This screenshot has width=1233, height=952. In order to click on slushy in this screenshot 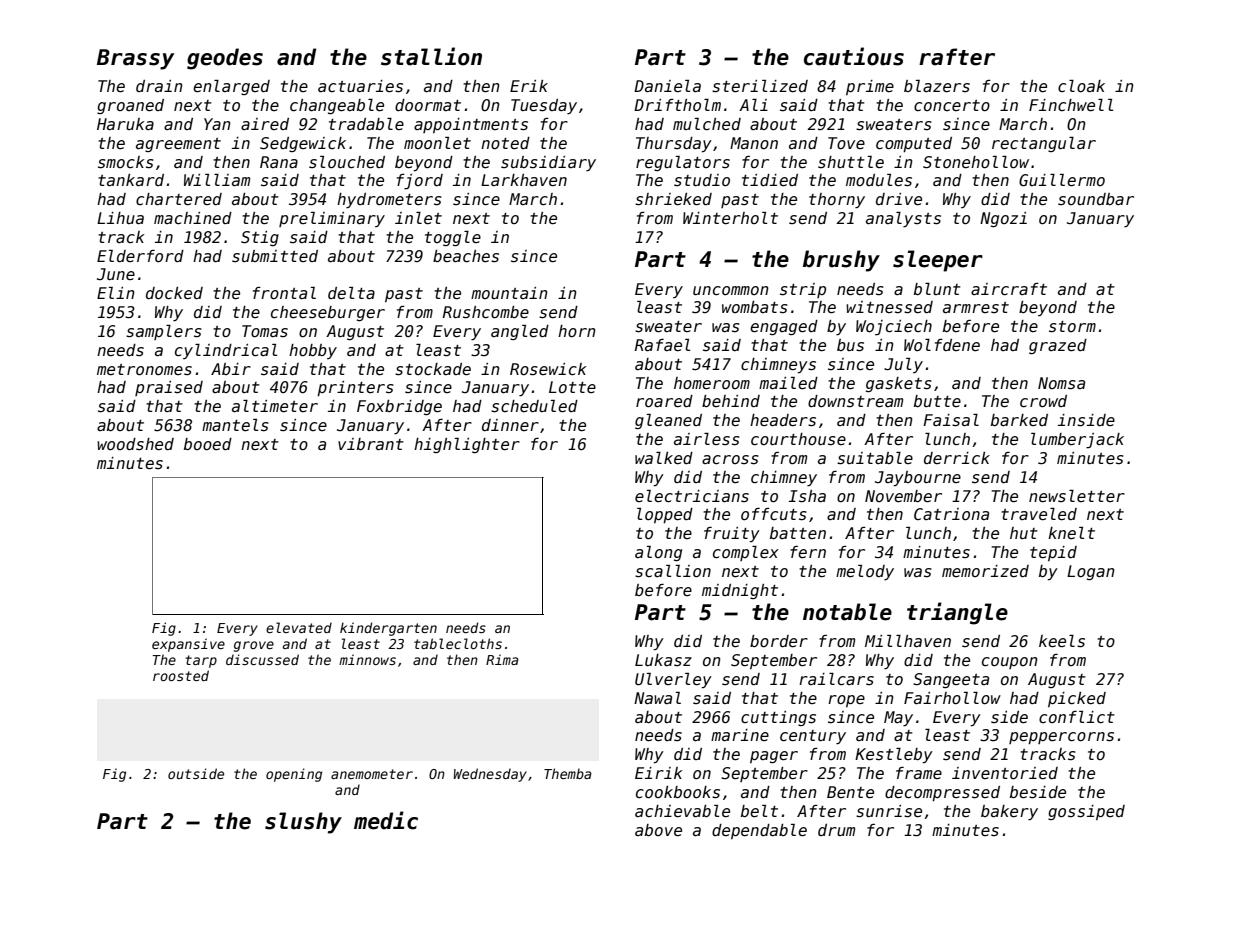, I will do `click(303, 823)`.
